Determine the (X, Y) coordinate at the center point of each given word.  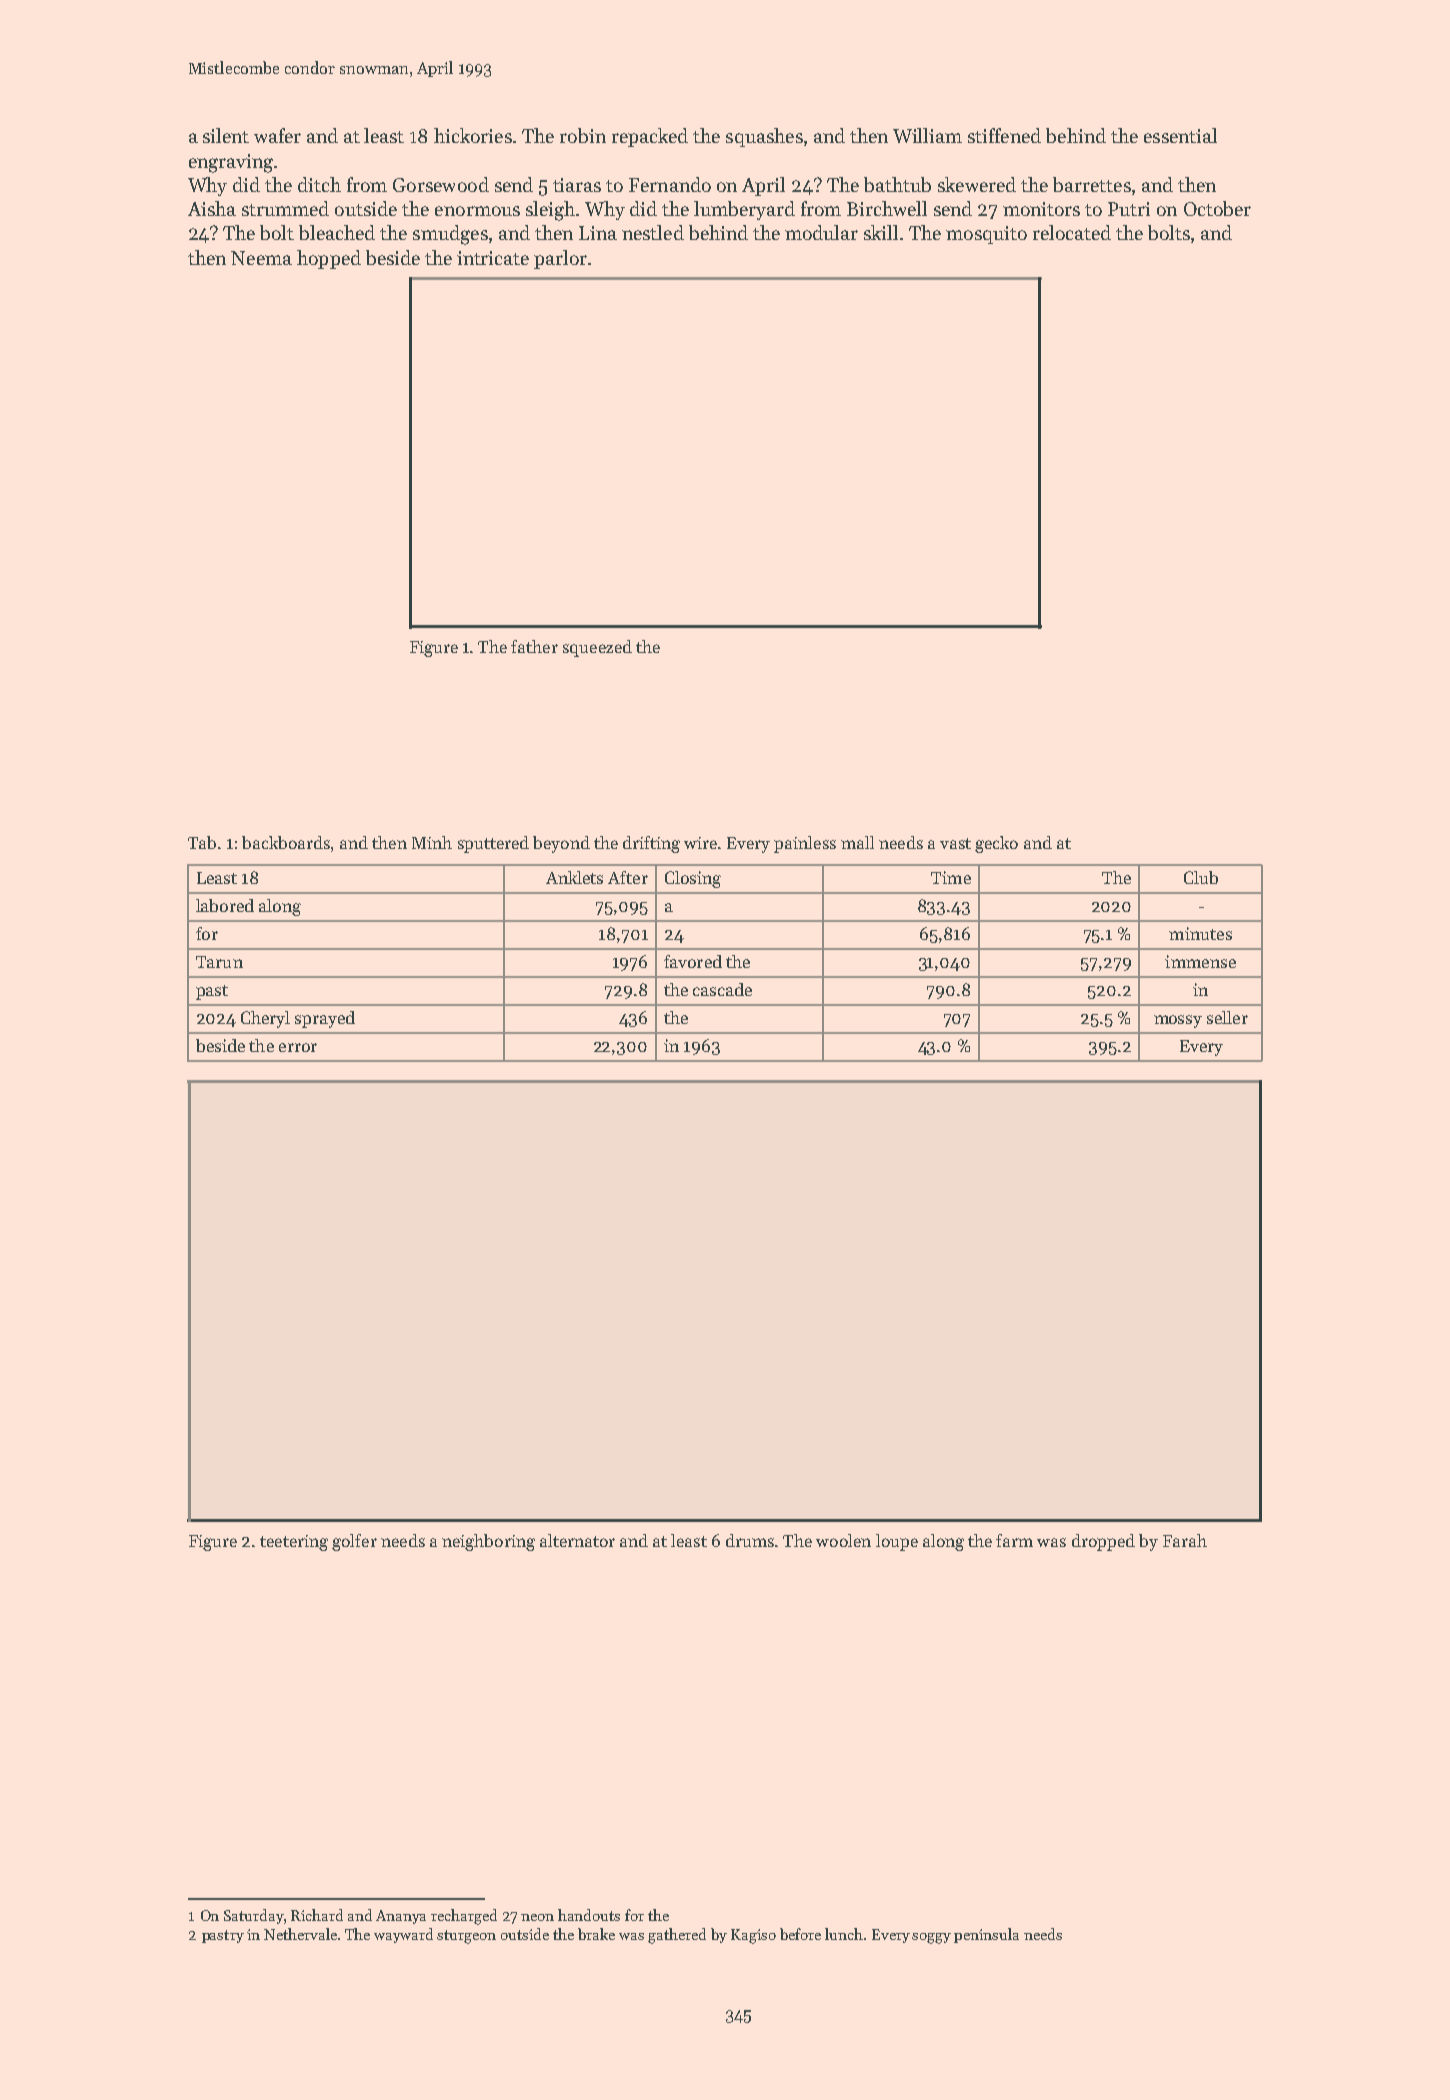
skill (881, 232)
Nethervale (300, 1934)
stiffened (1004, 135)
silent (226, 135)
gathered (677, 1936)
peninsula (986, 1935)
